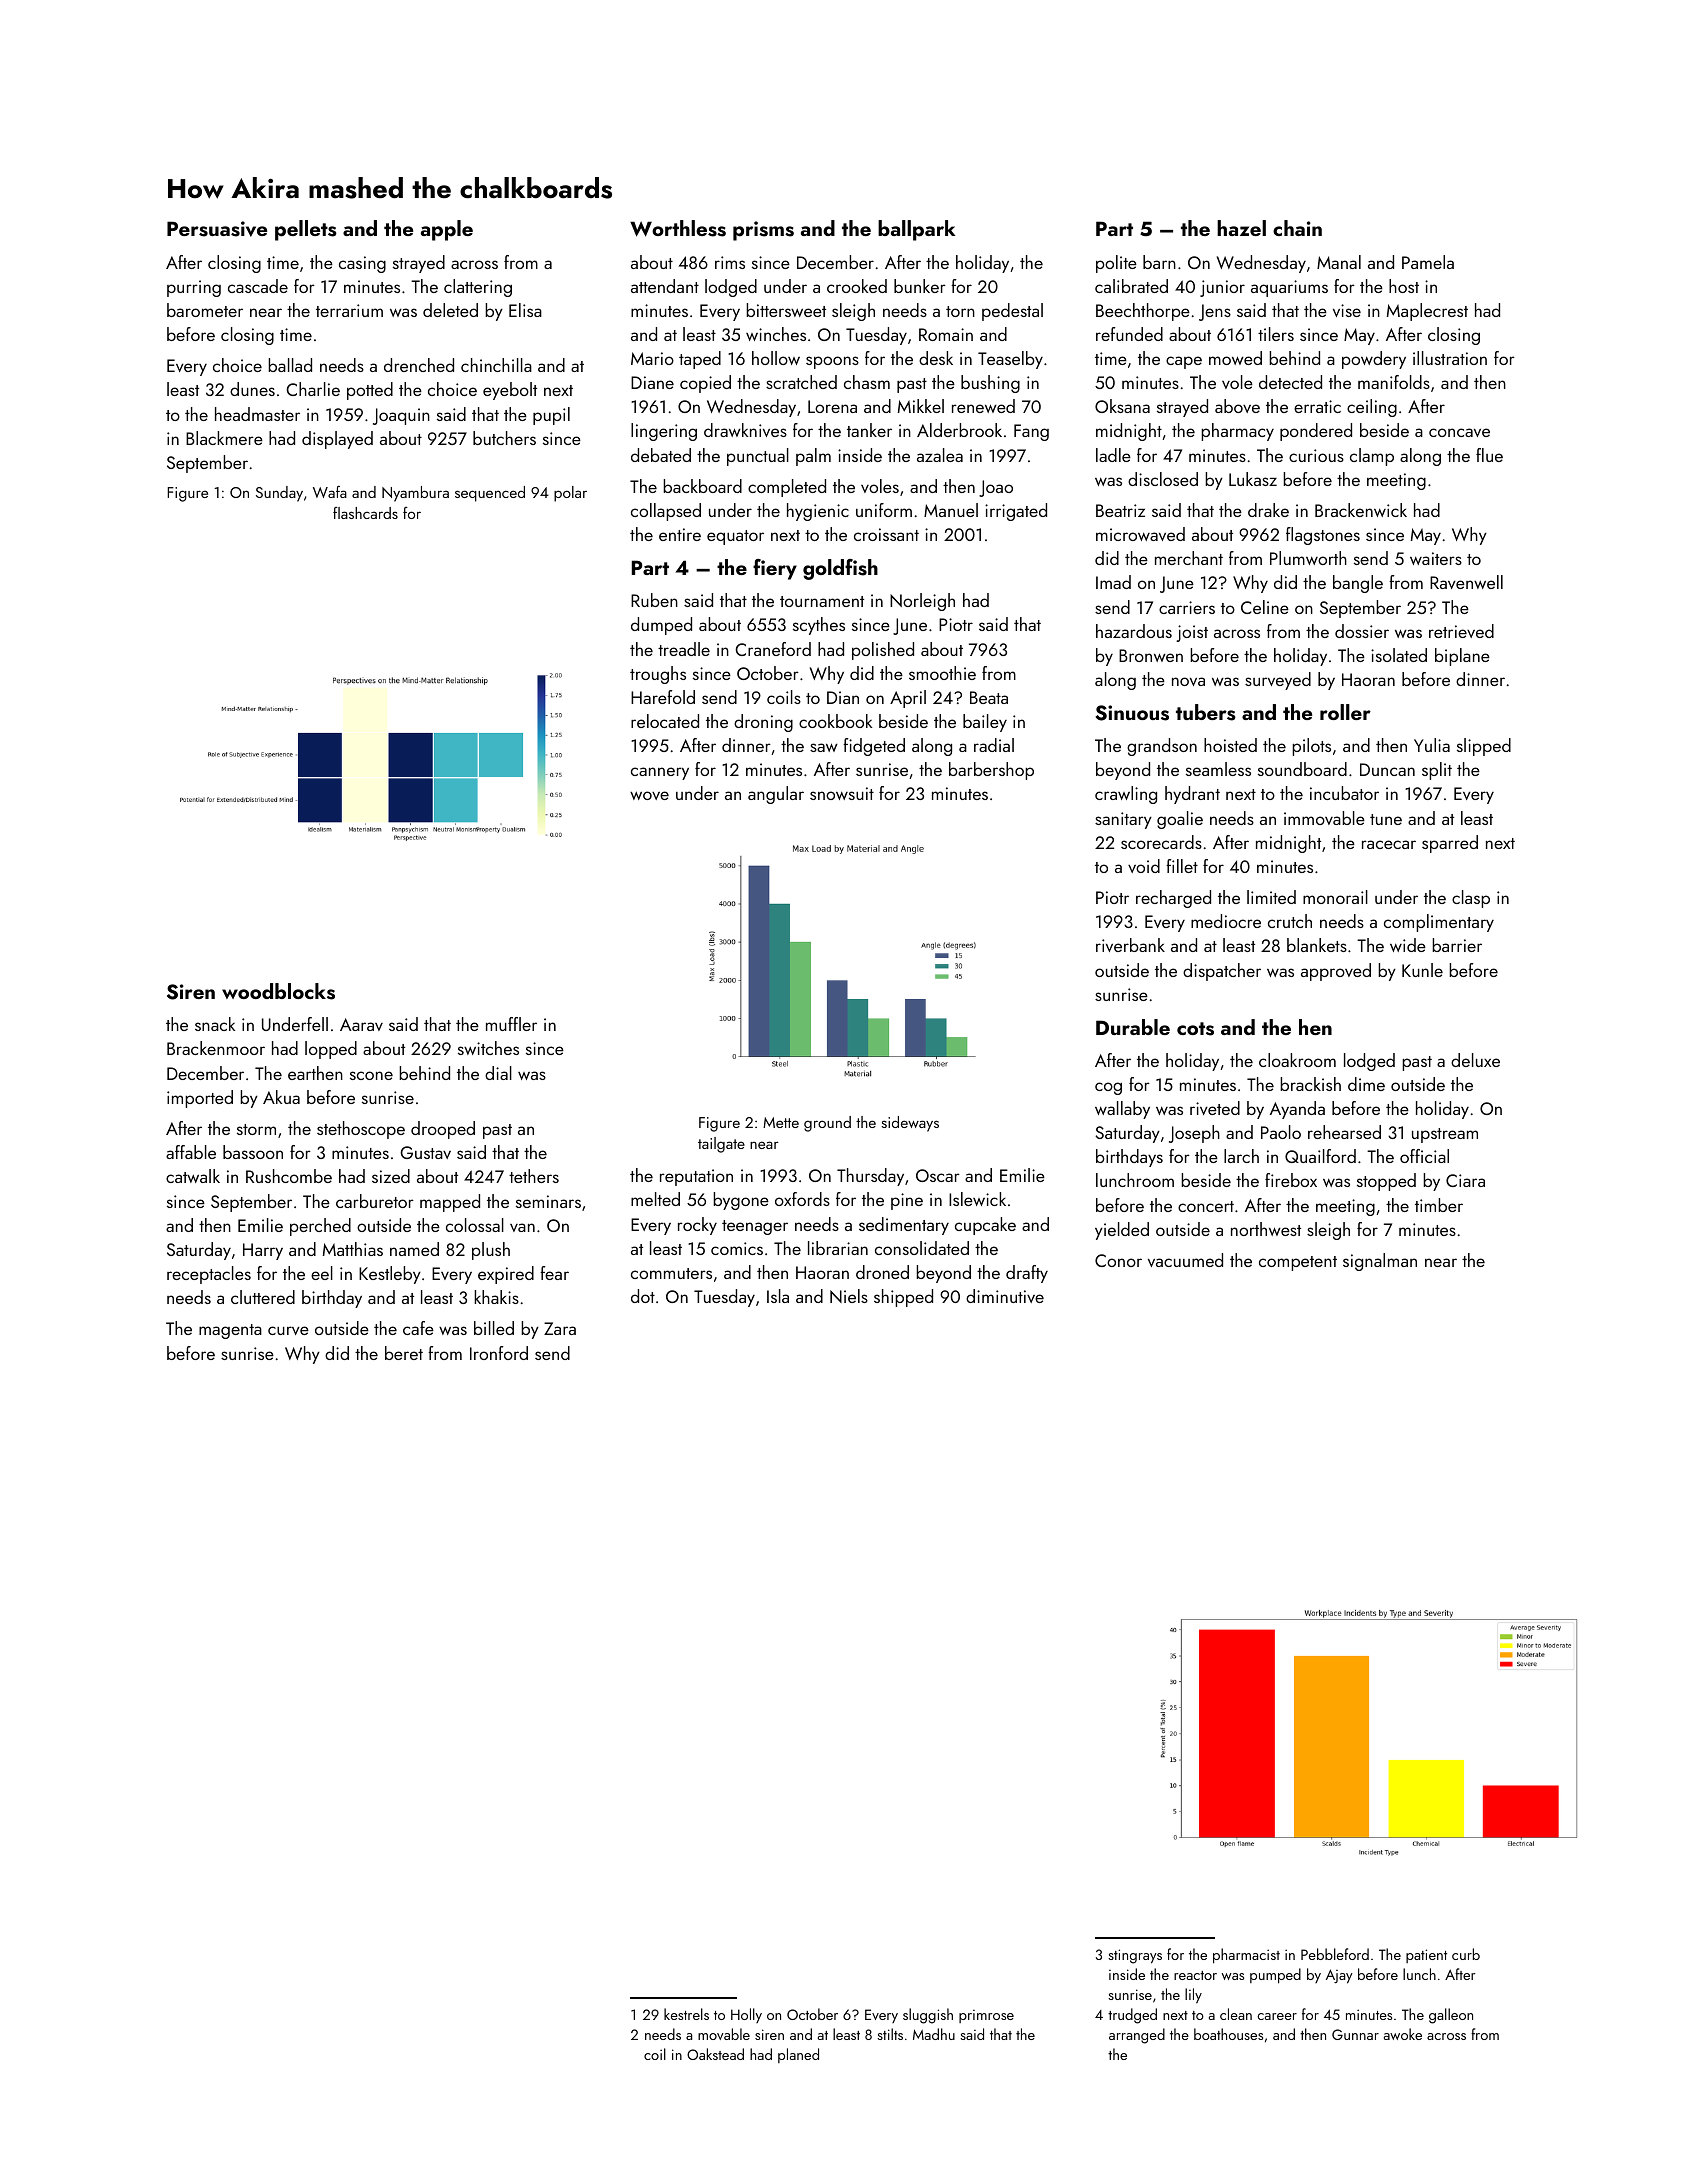 This screenshot has width=1683, height=2178. Describe the element at coordinates (910, 1124) in the screenshot. I see `sideways` at that location.
